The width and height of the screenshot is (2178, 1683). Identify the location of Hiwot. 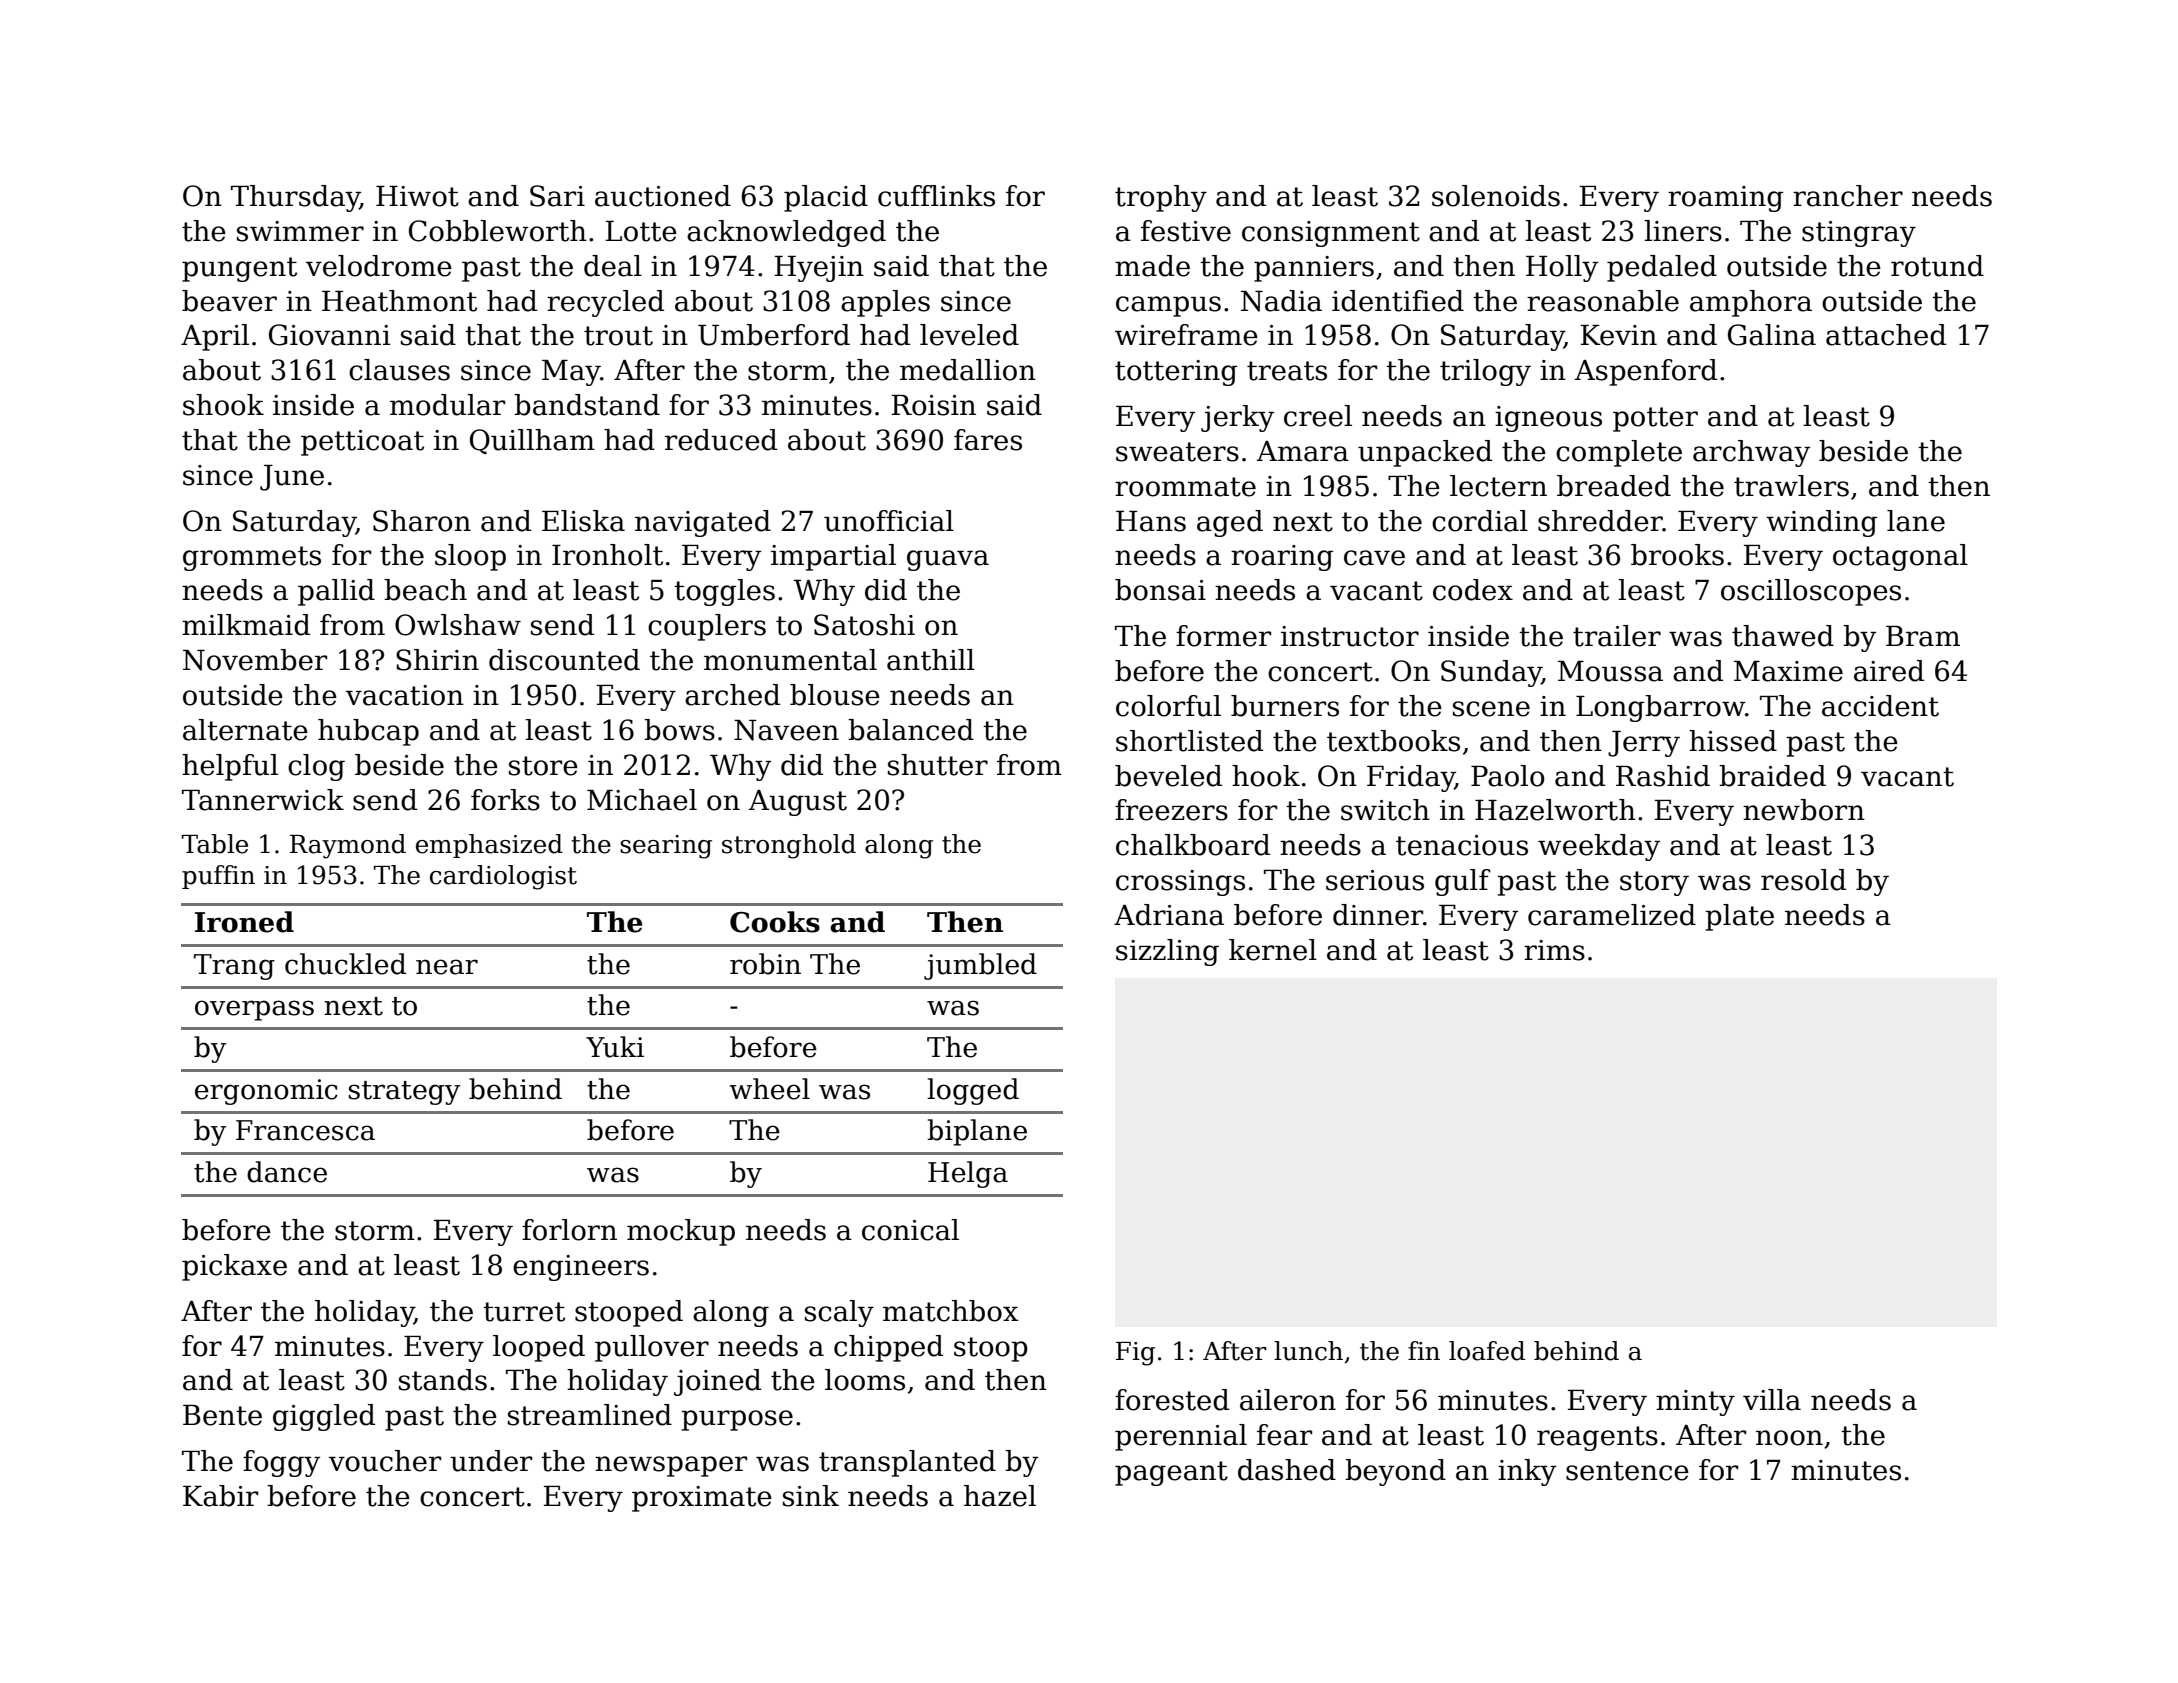
(417, 196).
